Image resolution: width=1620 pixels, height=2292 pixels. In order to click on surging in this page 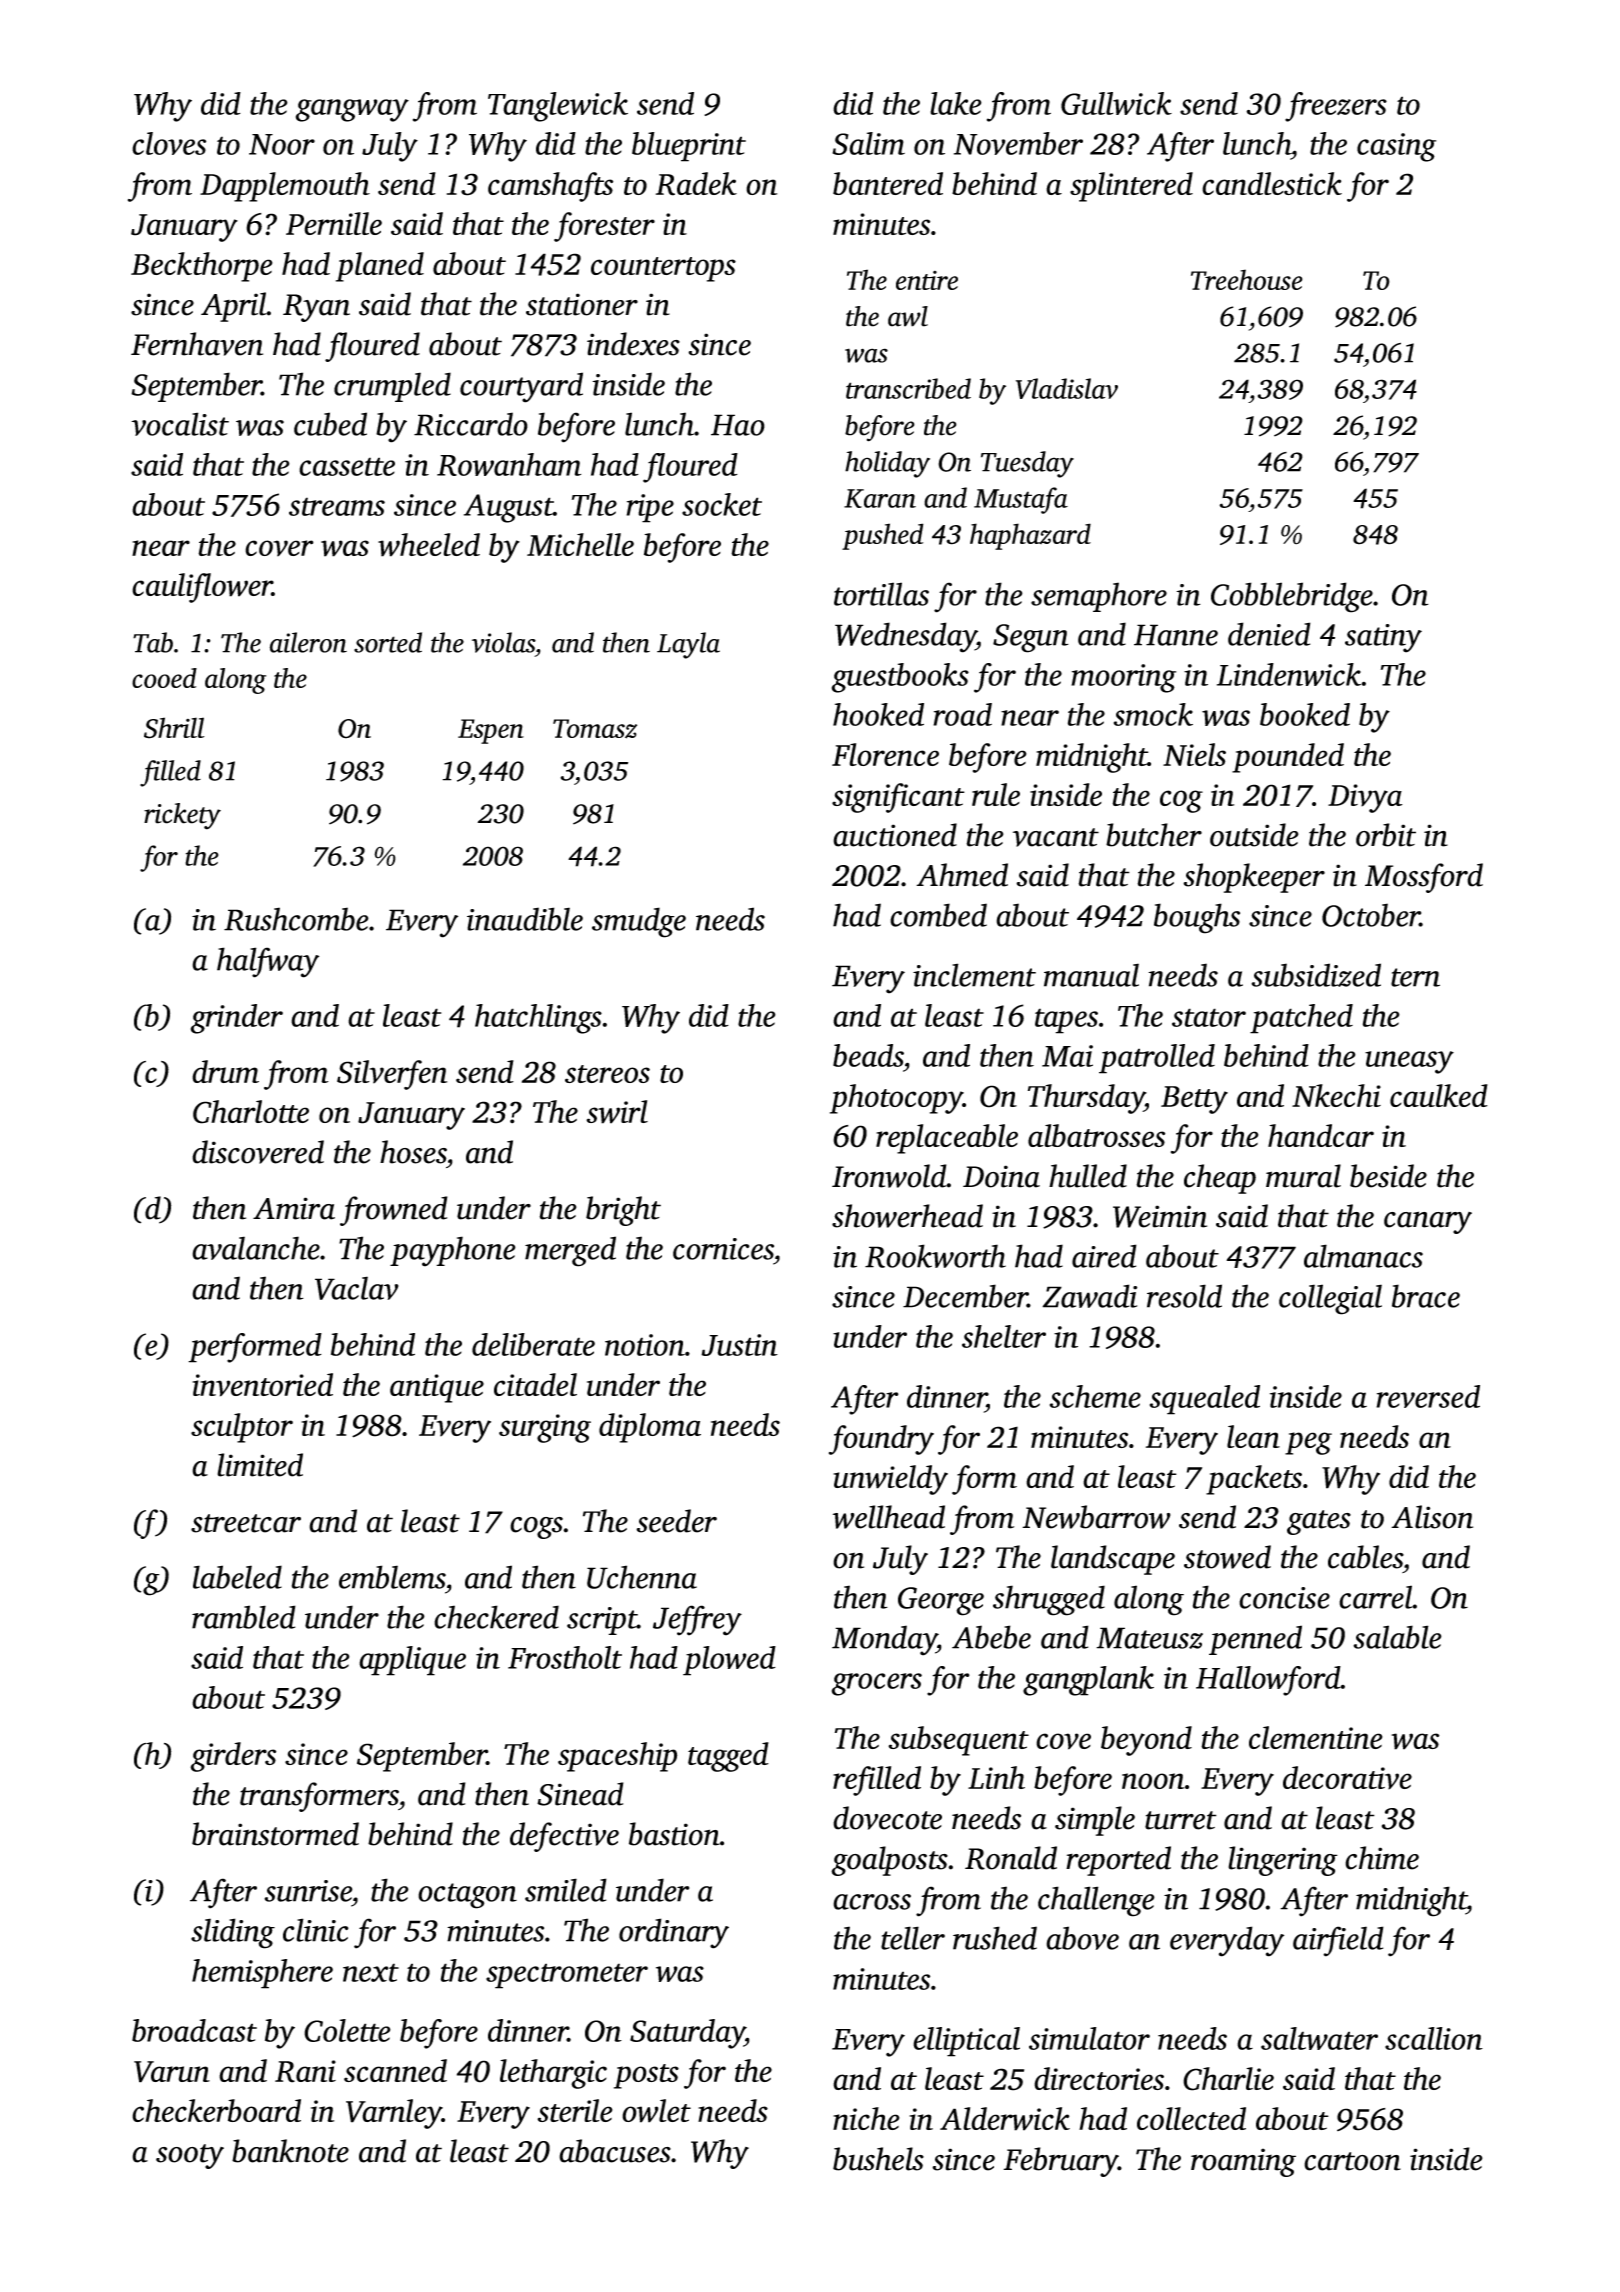, I will do `click(545, 1428)`.
